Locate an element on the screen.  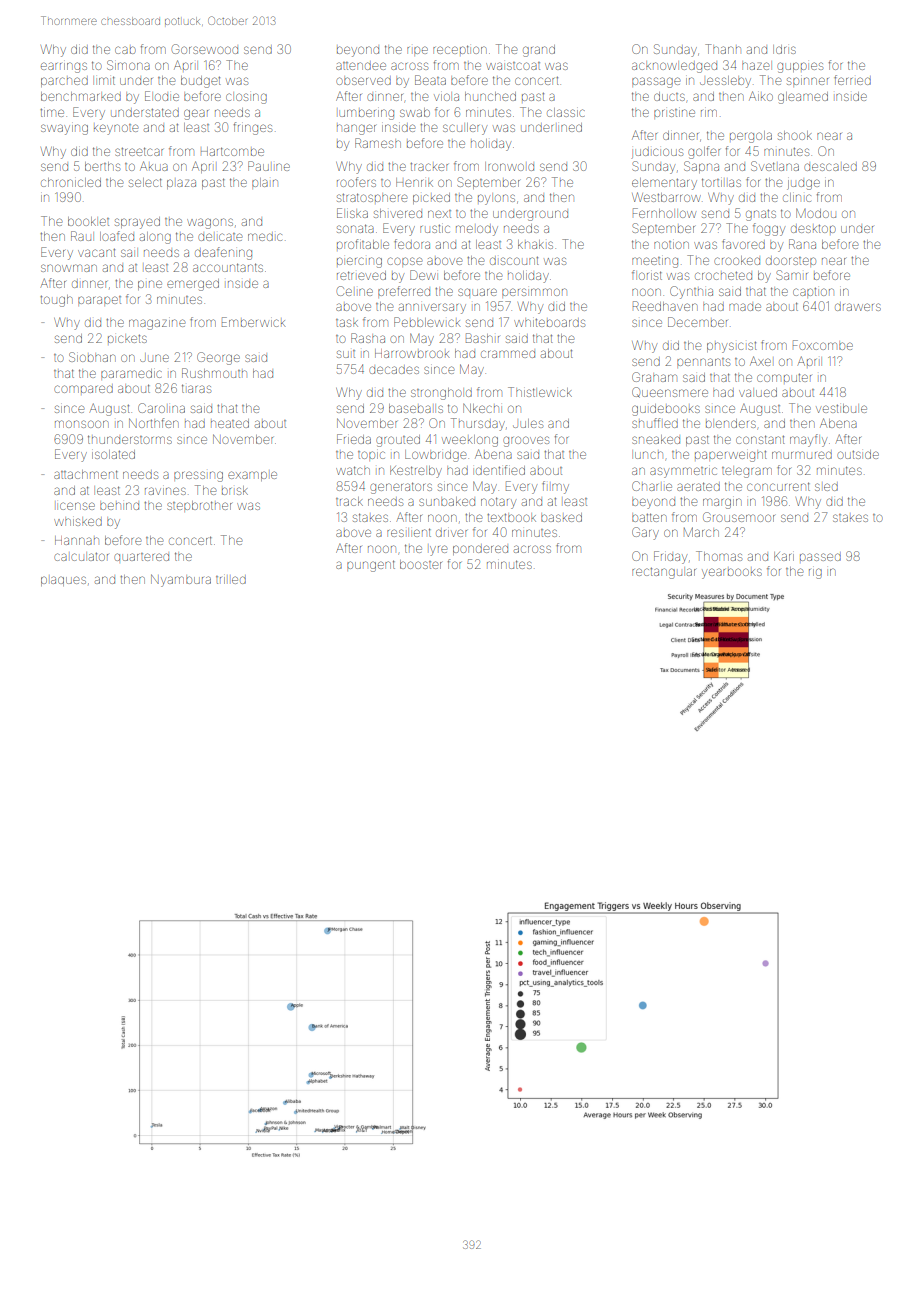
plaques is located at coordinates (63, 581).
